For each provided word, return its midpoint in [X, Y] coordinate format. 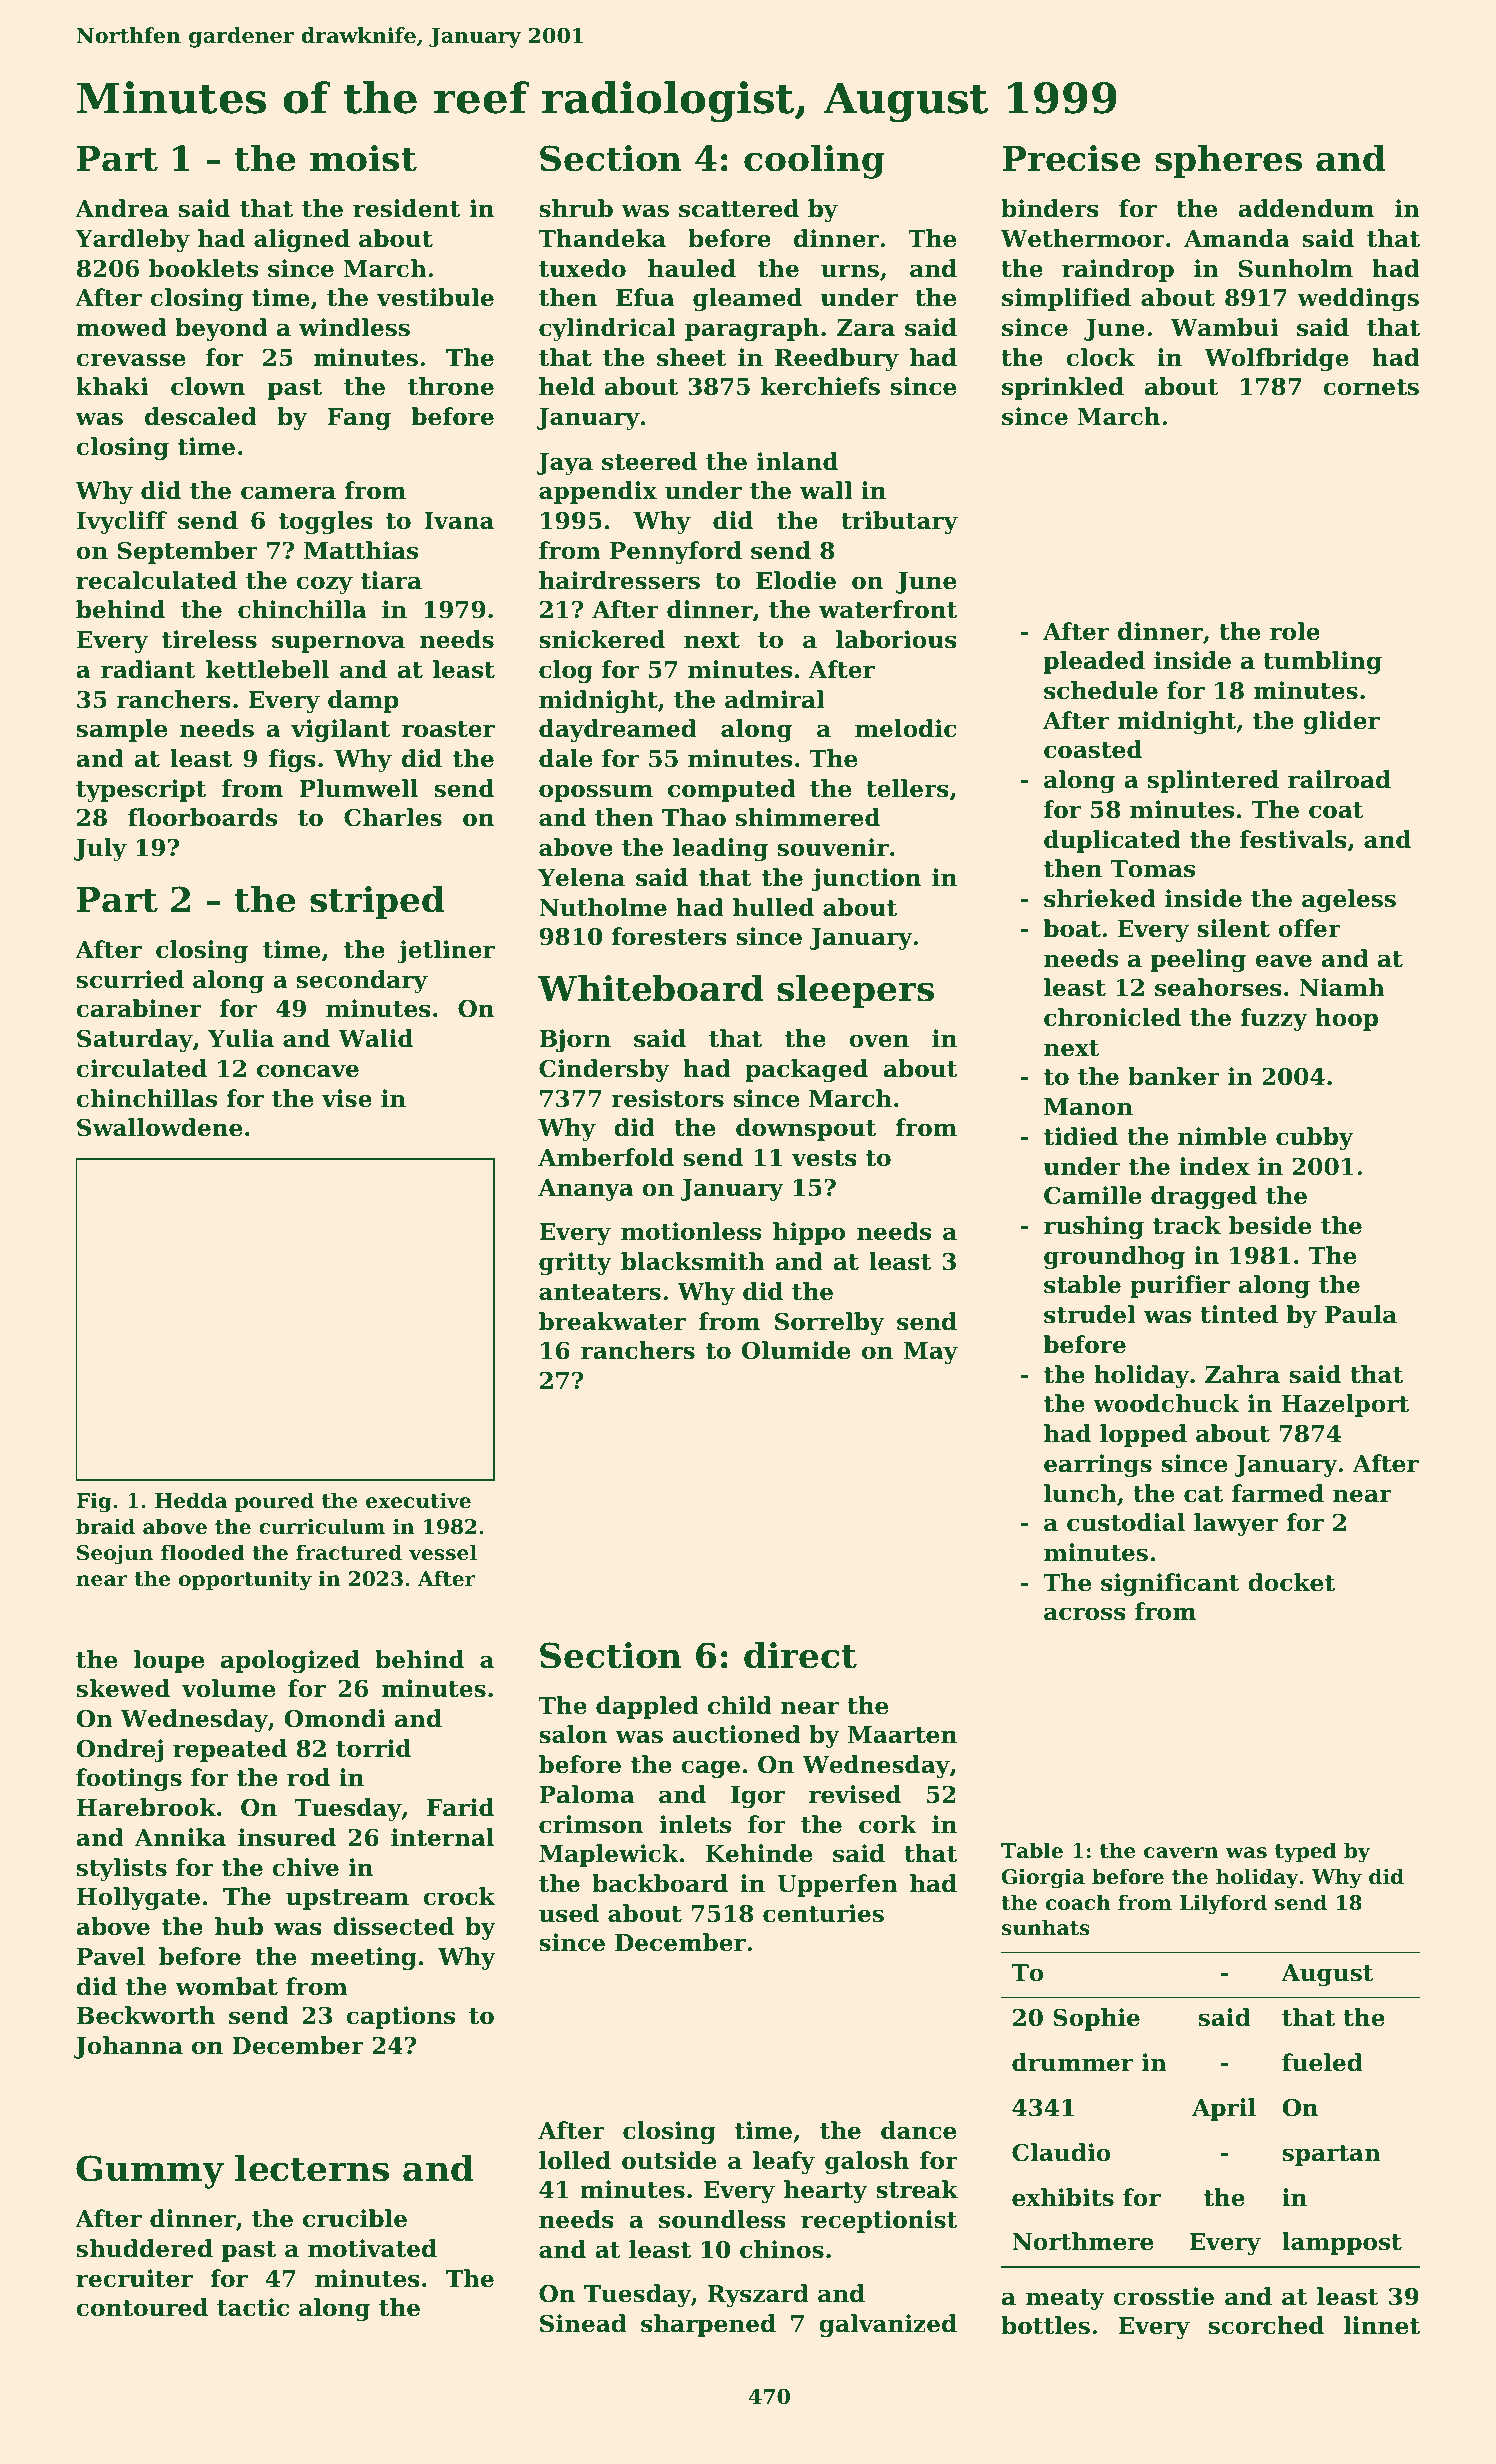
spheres [1228, 161]
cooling [814, 162]
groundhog [1114, 1257]
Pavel [111, 1956]
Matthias [361, 550]
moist [363, 158]
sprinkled [1063, 388]
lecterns [312, 2168]
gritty [575, 1263]
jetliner [446, 951]
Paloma [587, 1794]
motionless [691, 1231]
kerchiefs [820, 386]
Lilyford [1223, 1904]
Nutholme [603, 907]
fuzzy [1274, 1019]
